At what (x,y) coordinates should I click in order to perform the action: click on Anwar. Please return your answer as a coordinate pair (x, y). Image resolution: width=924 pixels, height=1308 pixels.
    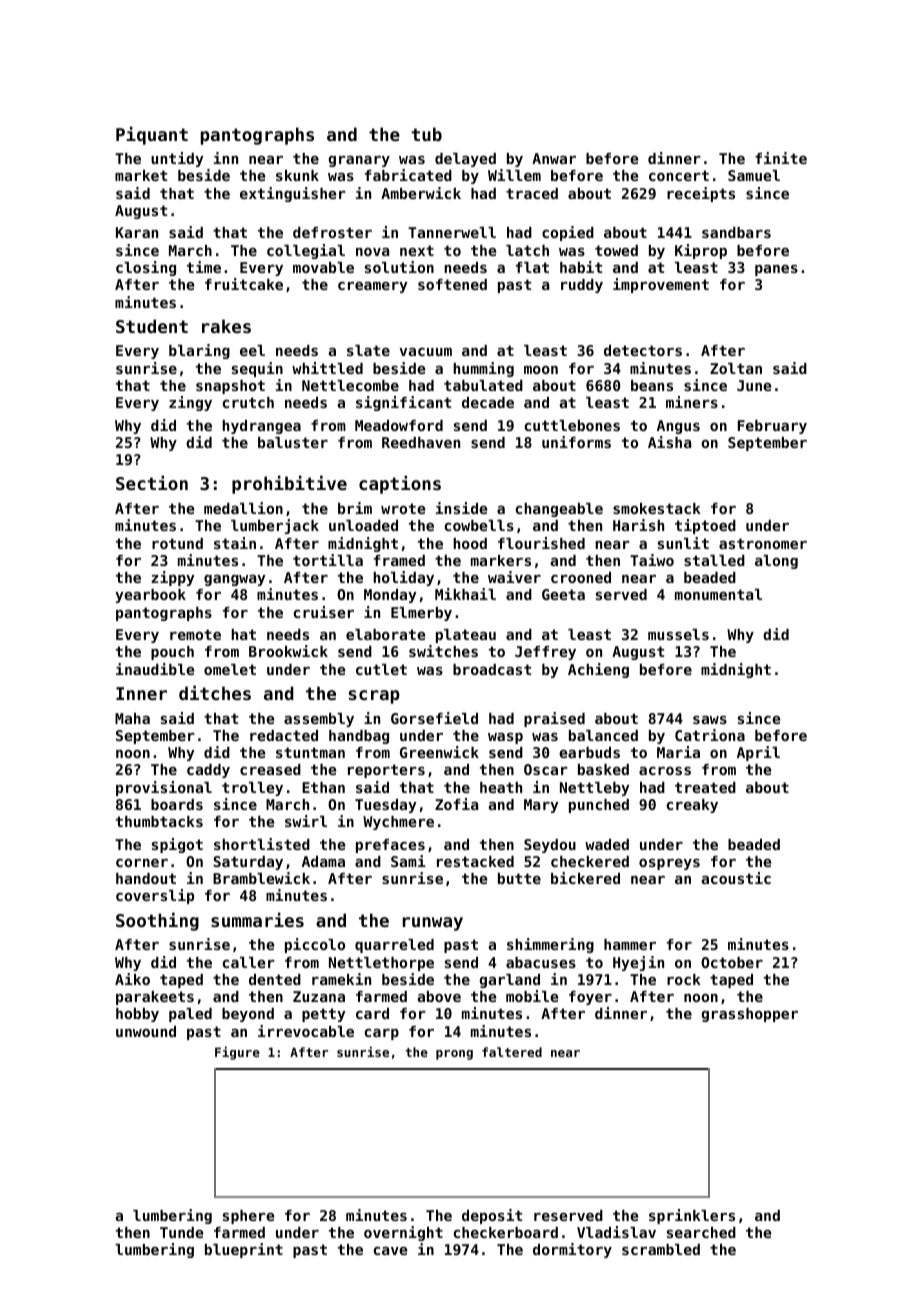
    Looking at the image, I should click on (554, 158).
